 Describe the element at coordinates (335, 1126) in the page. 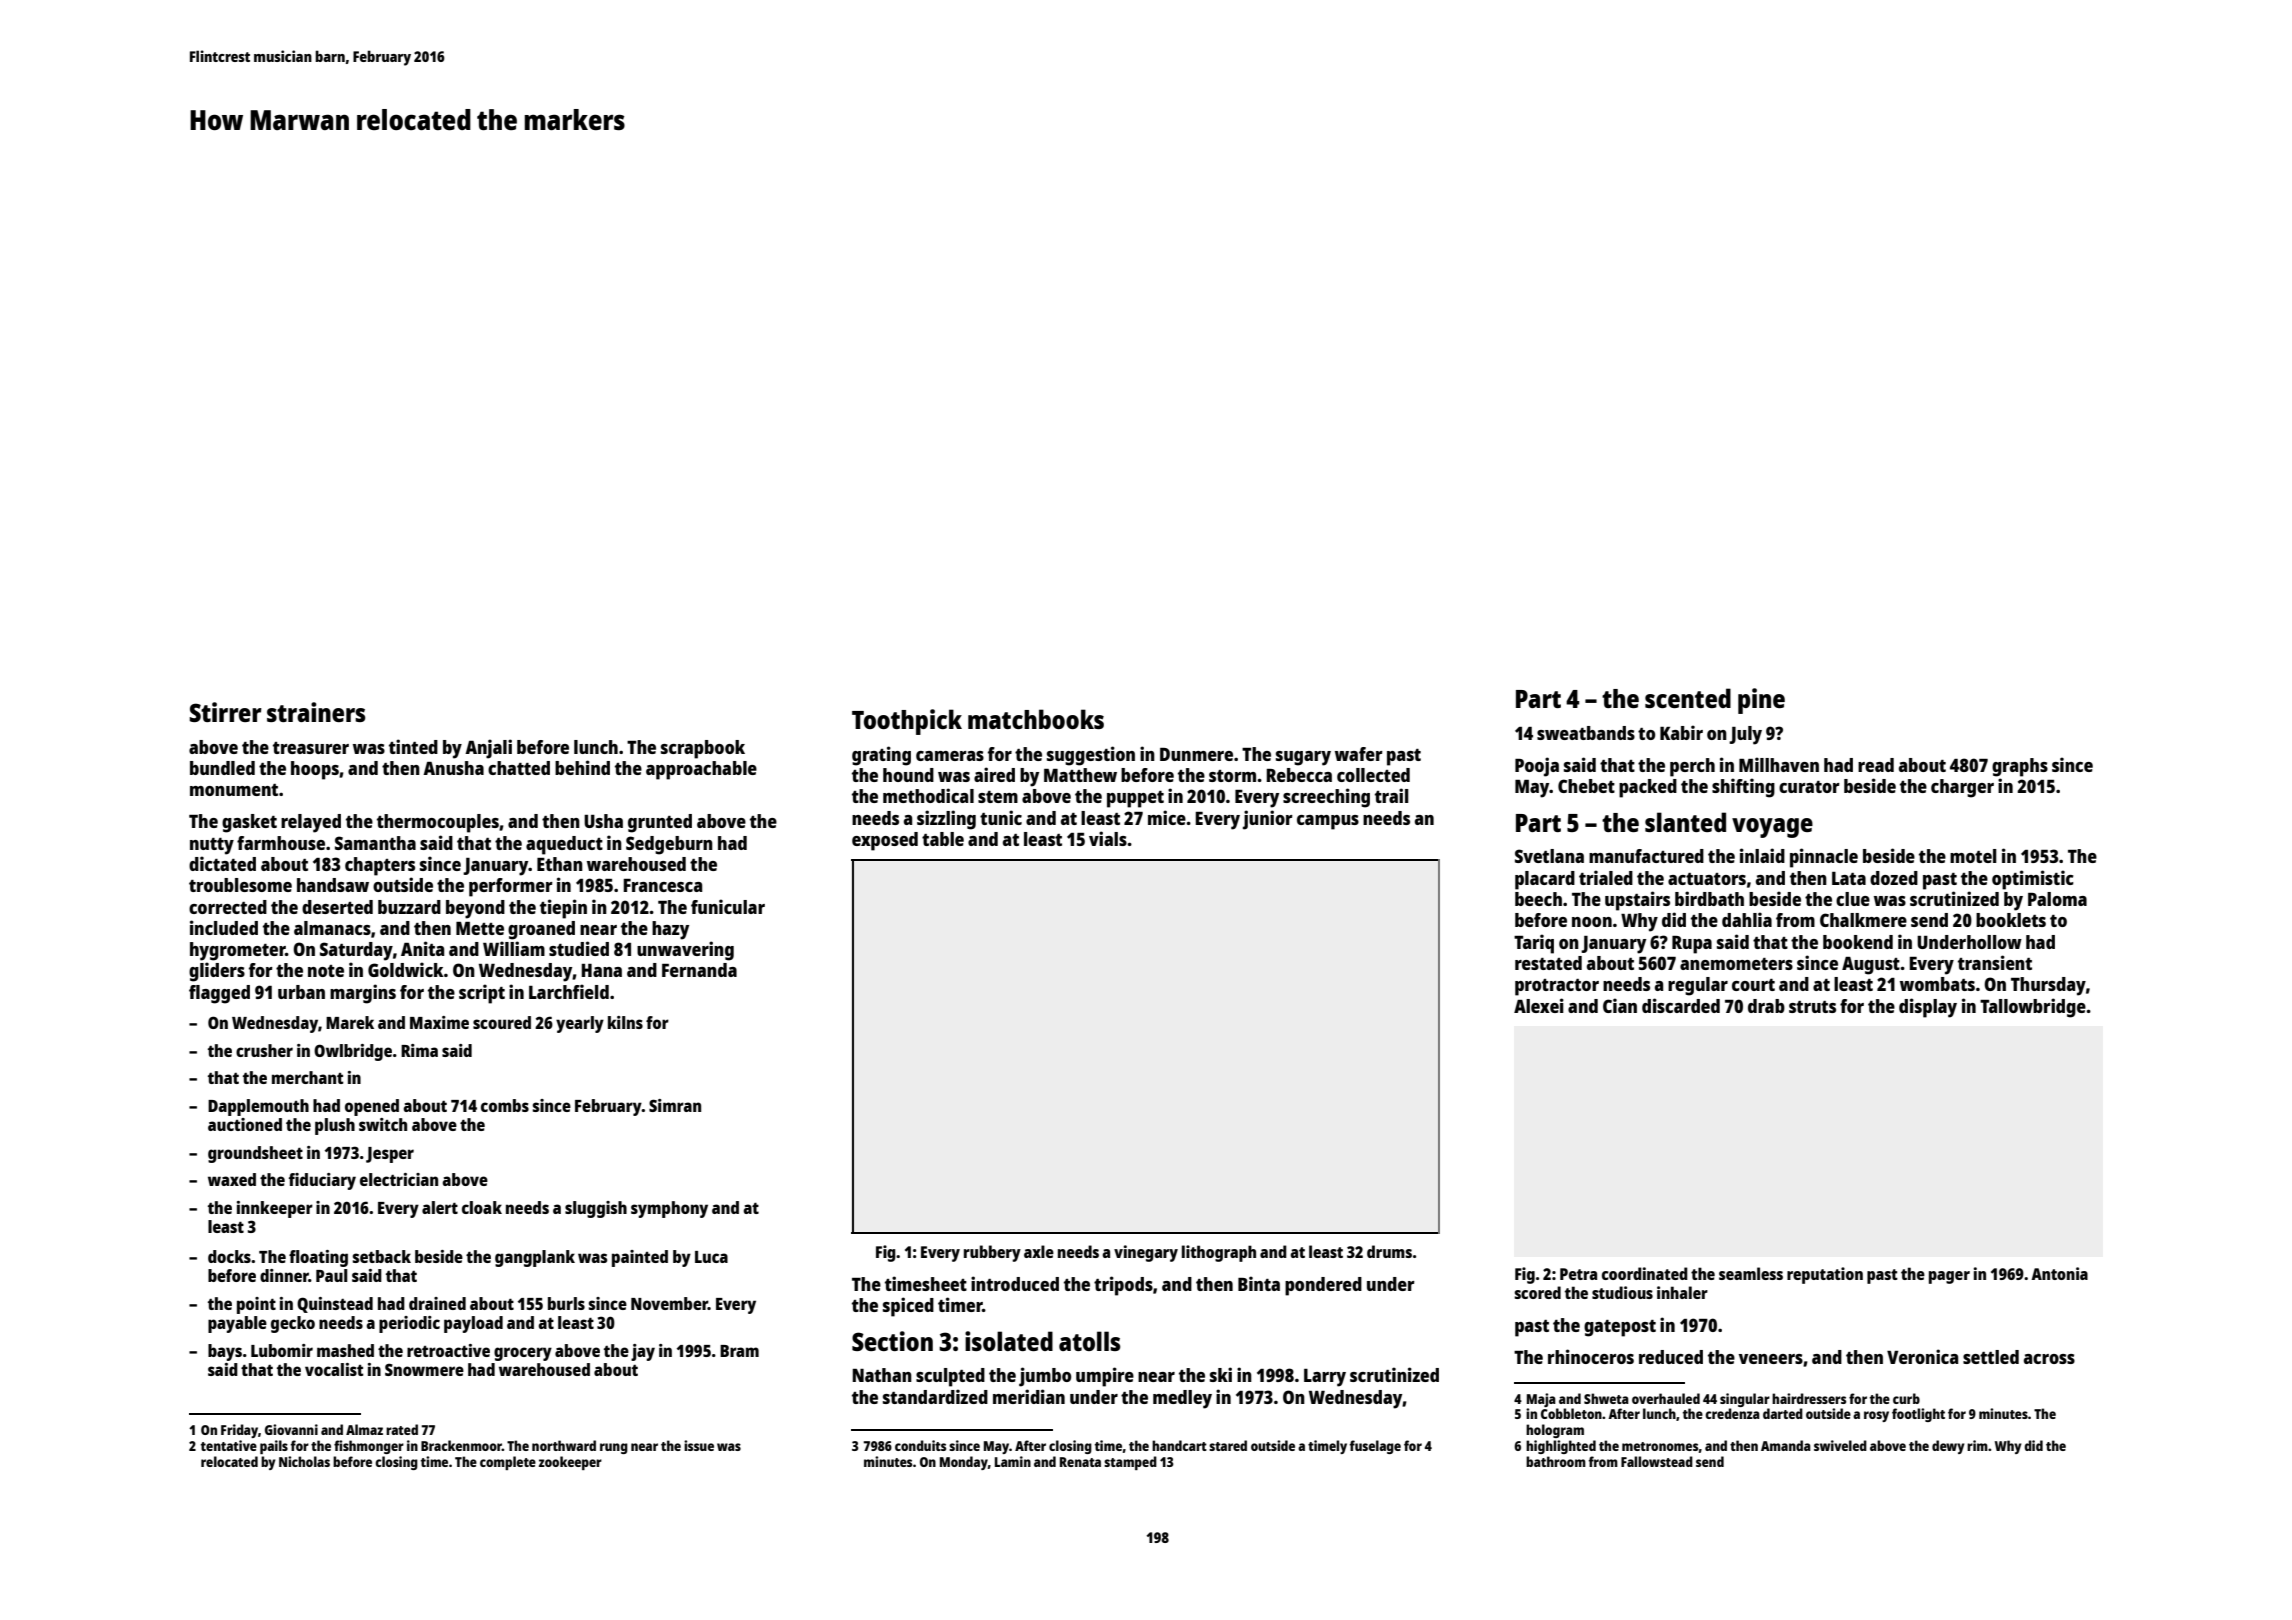

I see `plush` at that location.
